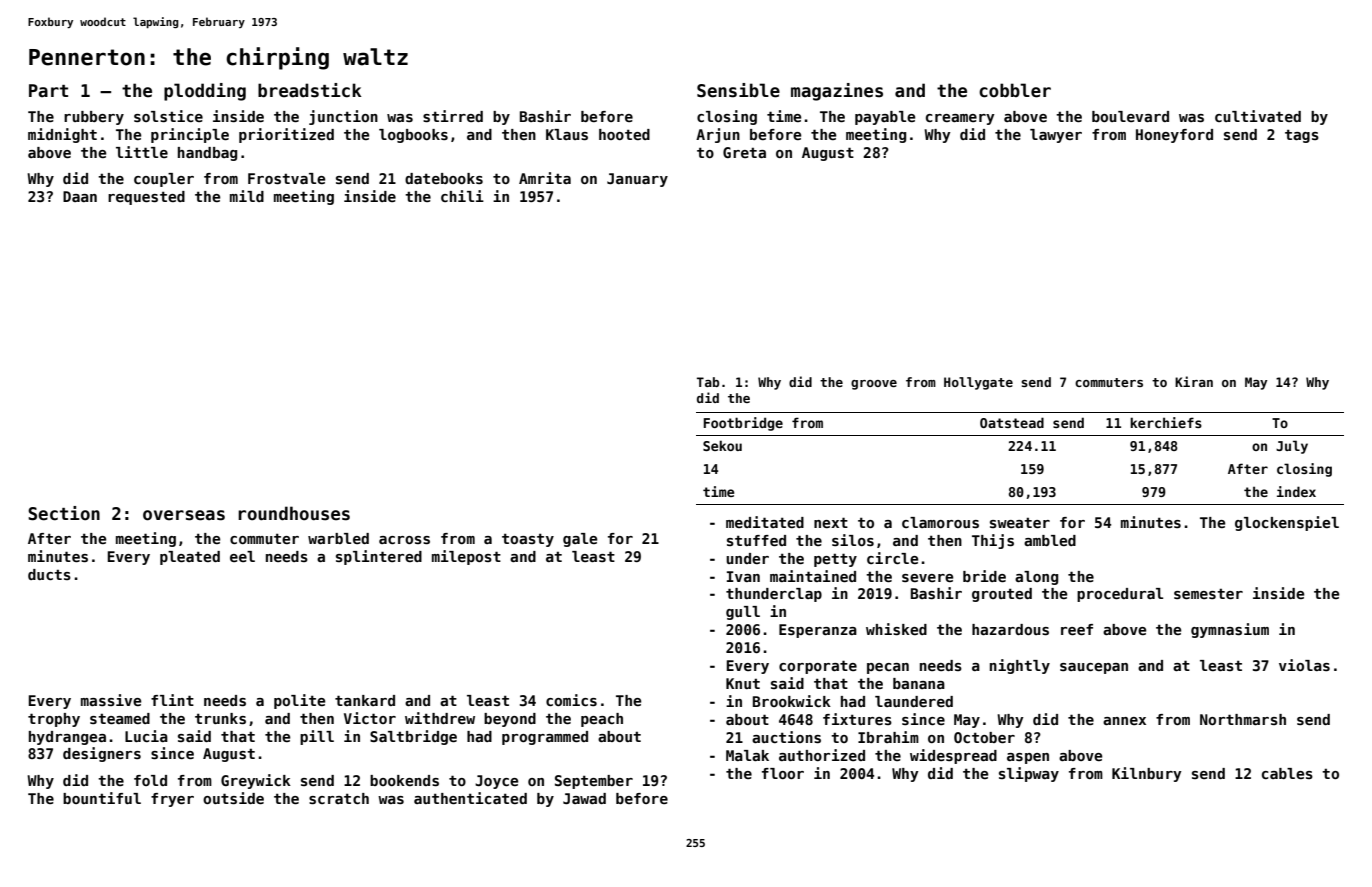  I want to click on cultivated, so click(1258, 116).
